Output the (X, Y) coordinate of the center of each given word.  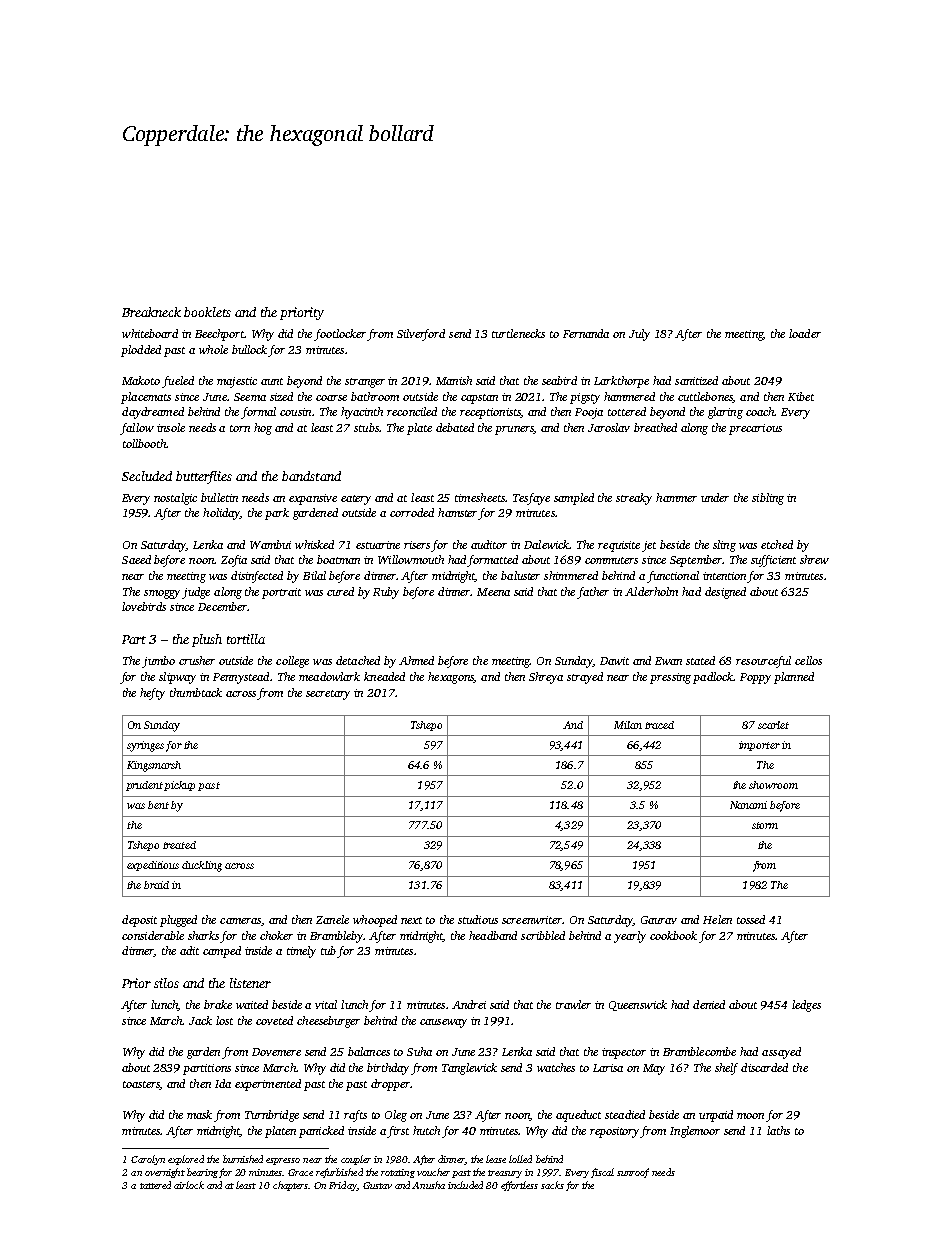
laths (778, 1130)
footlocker (340, 335)
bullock (249, 349)
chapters (290, 1186)
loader (805, 333)
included (465, 1185)
